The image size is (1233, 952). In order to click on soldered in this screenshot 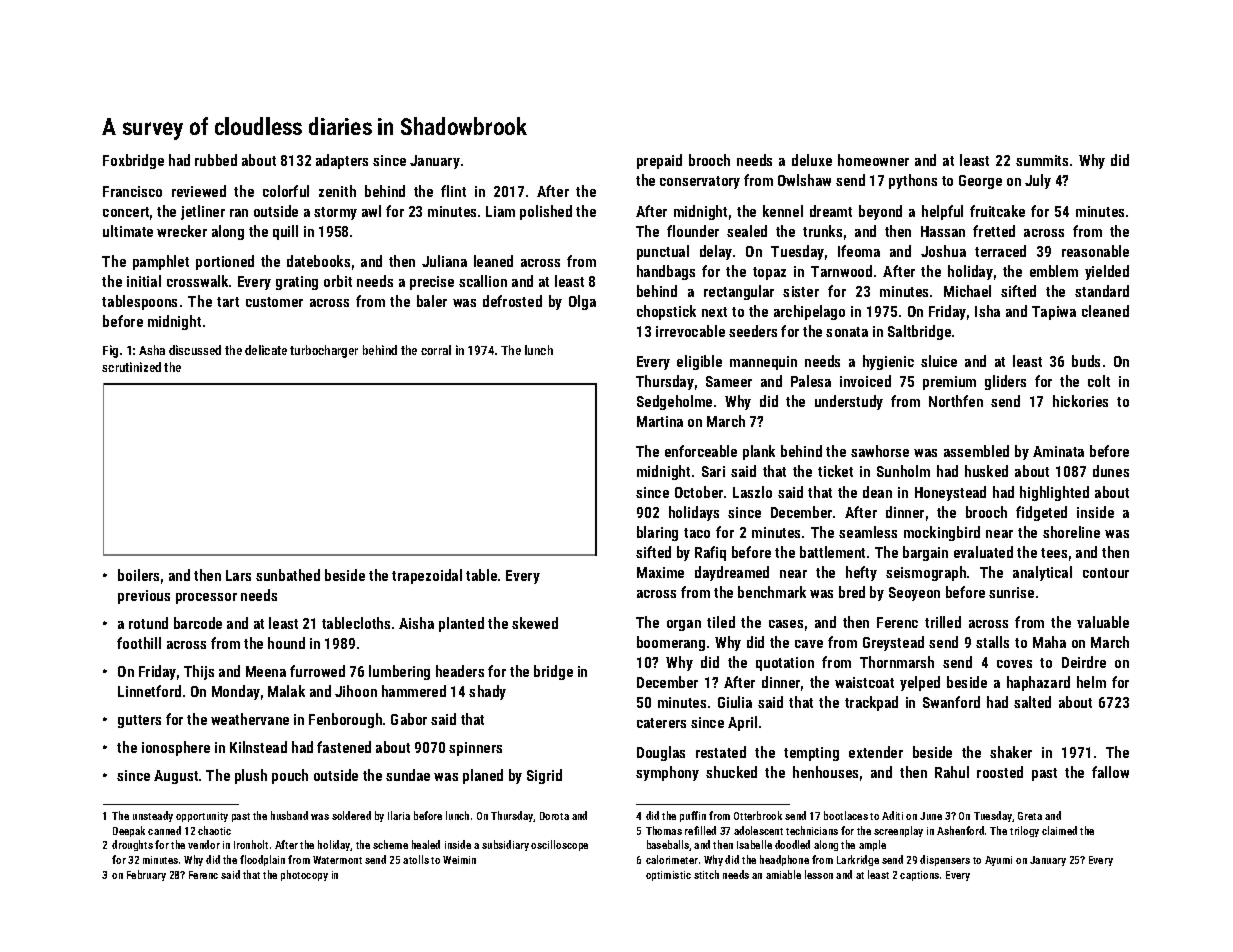, I will do `click(351, 815)`.
